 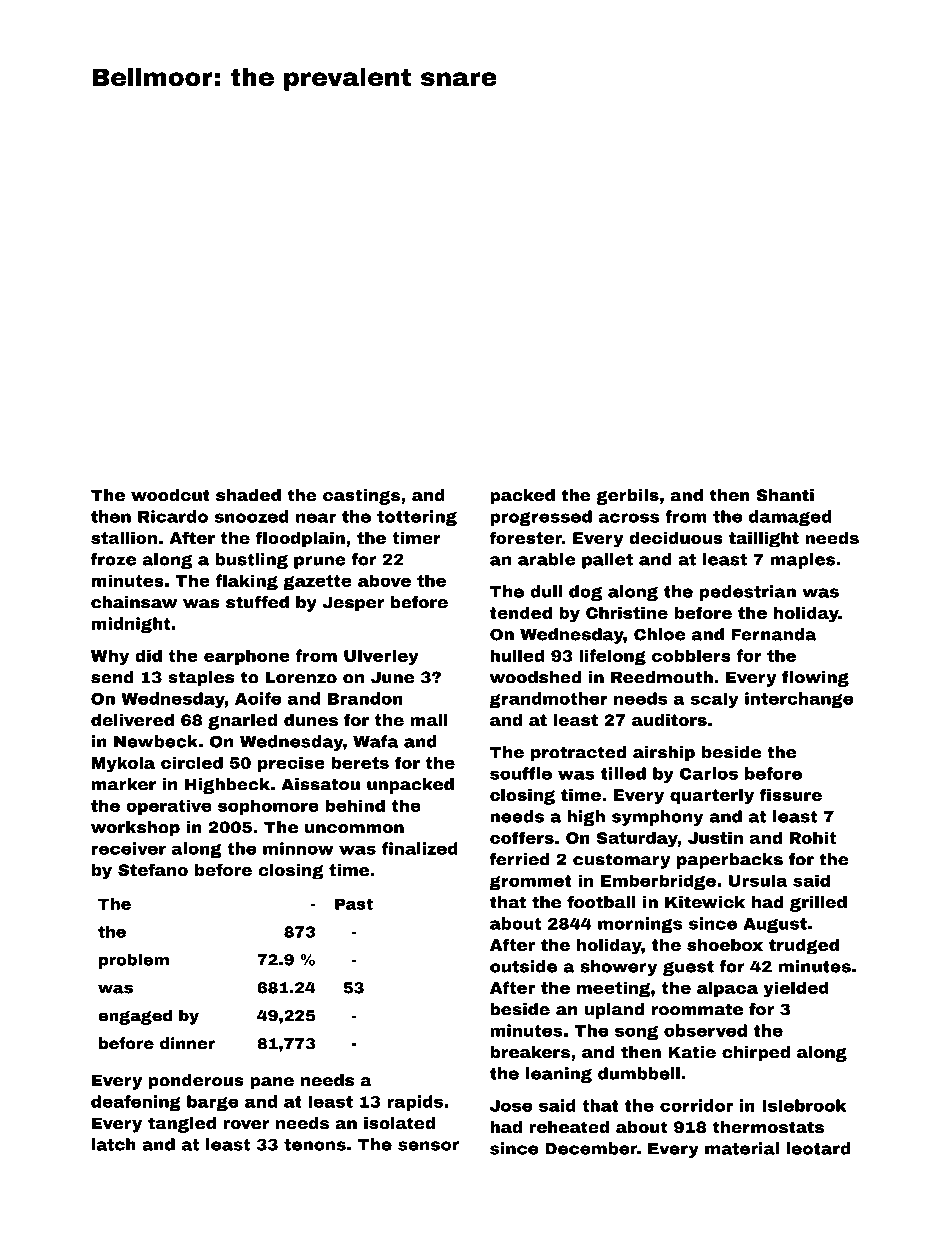 I want to click on snoozed, so click(x=252, y=516).
